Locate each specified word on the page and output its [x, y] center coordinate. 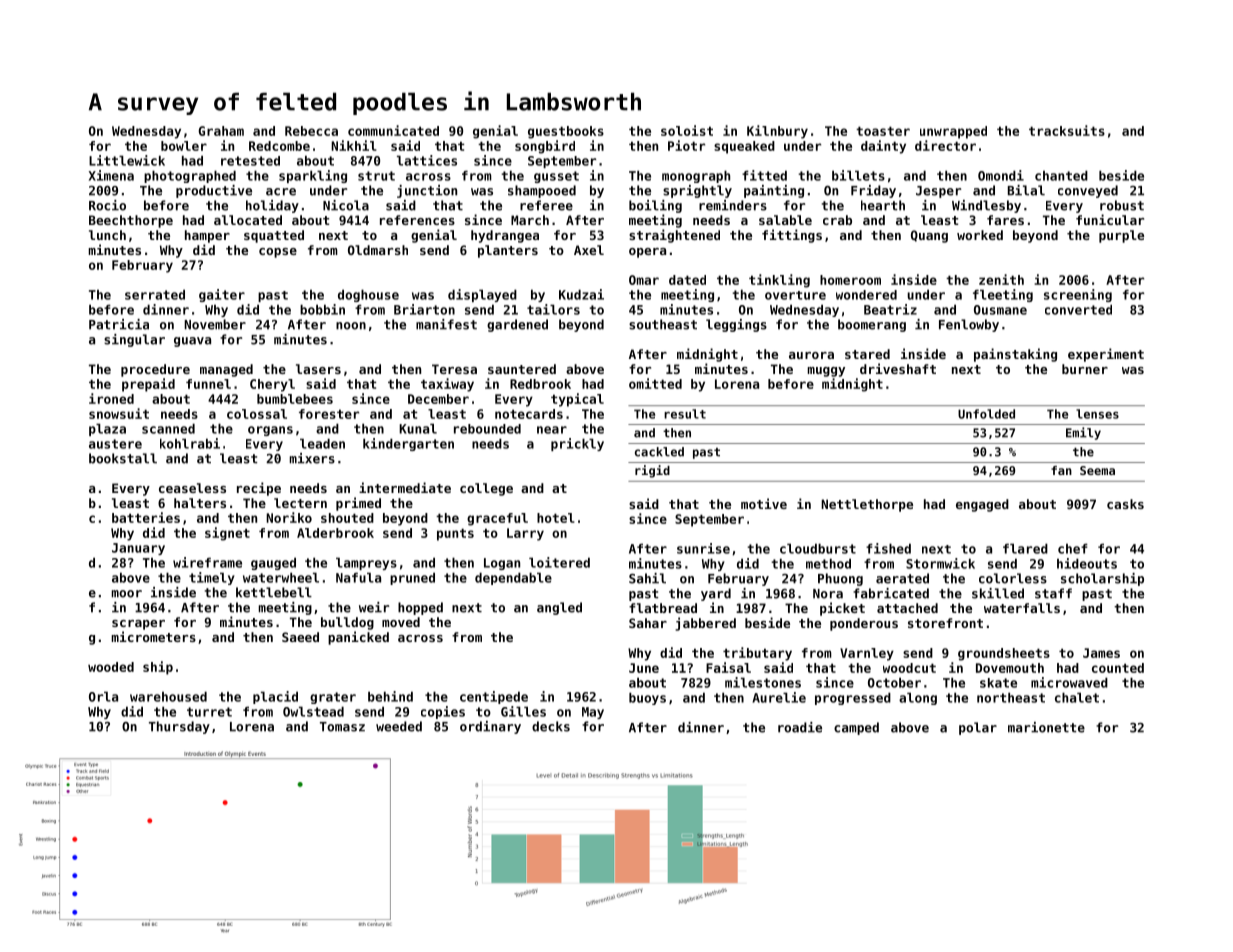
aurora [811, 355]
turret [209, 712]
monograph [696, 176]
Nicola [346, 205]
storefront [945, 623]
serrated [155, 294]
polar [978, 728]
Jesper [938, 192]
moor [127, 594]
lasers [318, 369]
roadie [800, 727]
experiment [1106, 355]
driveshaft [898, 368]
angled [559, 608]
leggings [736, 325]
